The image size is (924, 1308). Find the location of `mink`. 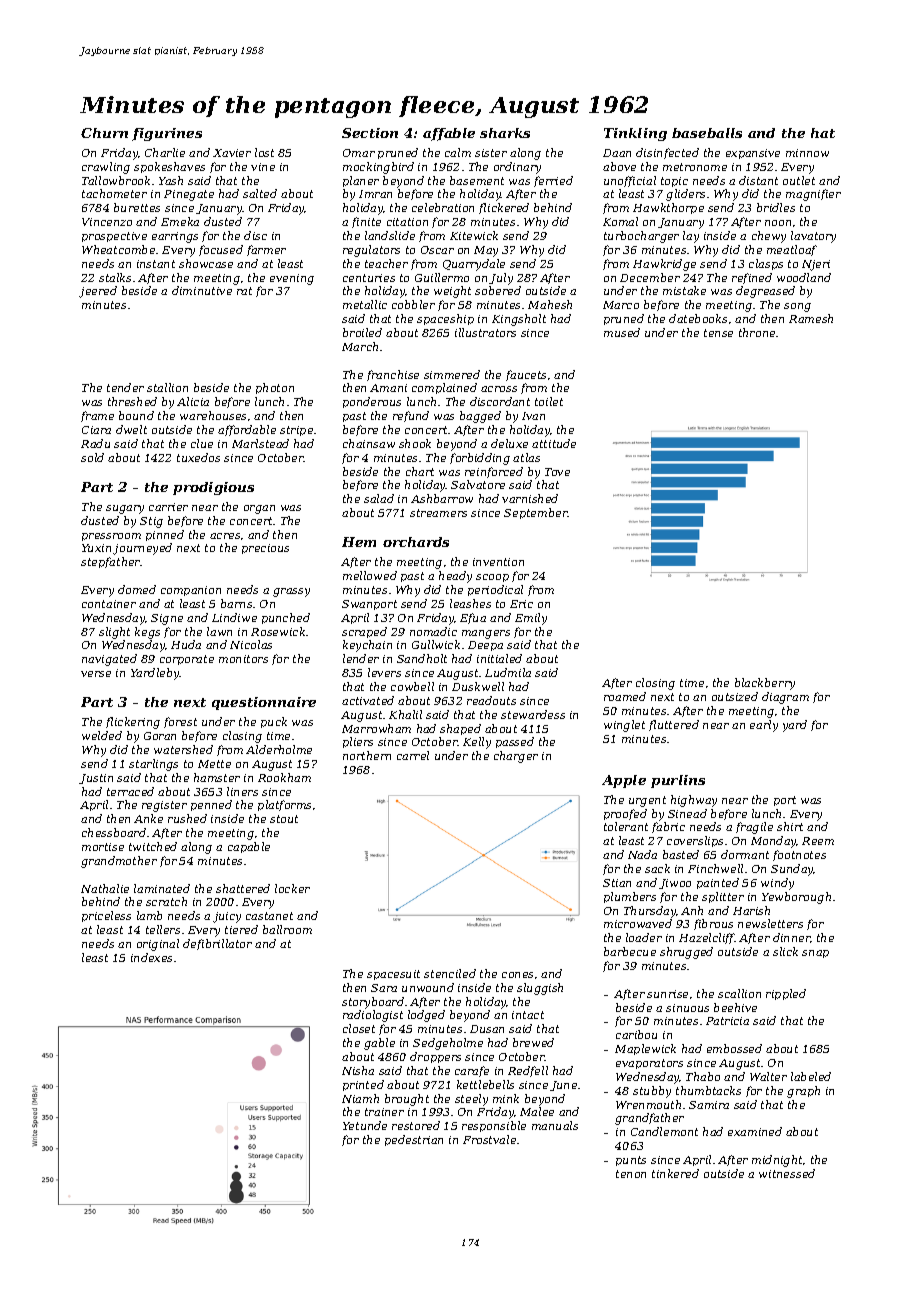

mink is located at coordinates (506, 1098).
